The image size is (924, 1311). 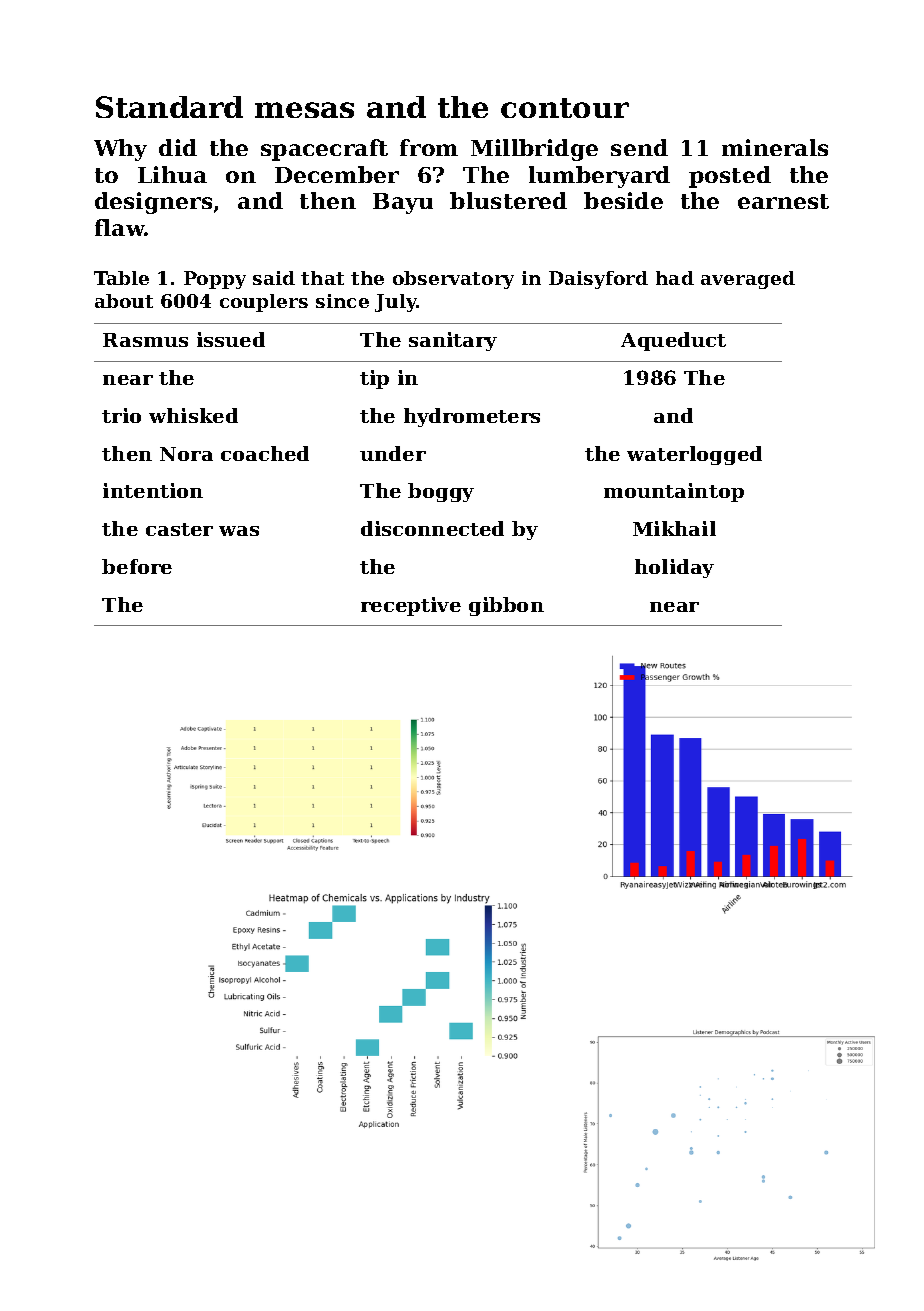 What do you see at coordinates (137, 566) in the document?
I see `before` at bounding box center [137, 566].
